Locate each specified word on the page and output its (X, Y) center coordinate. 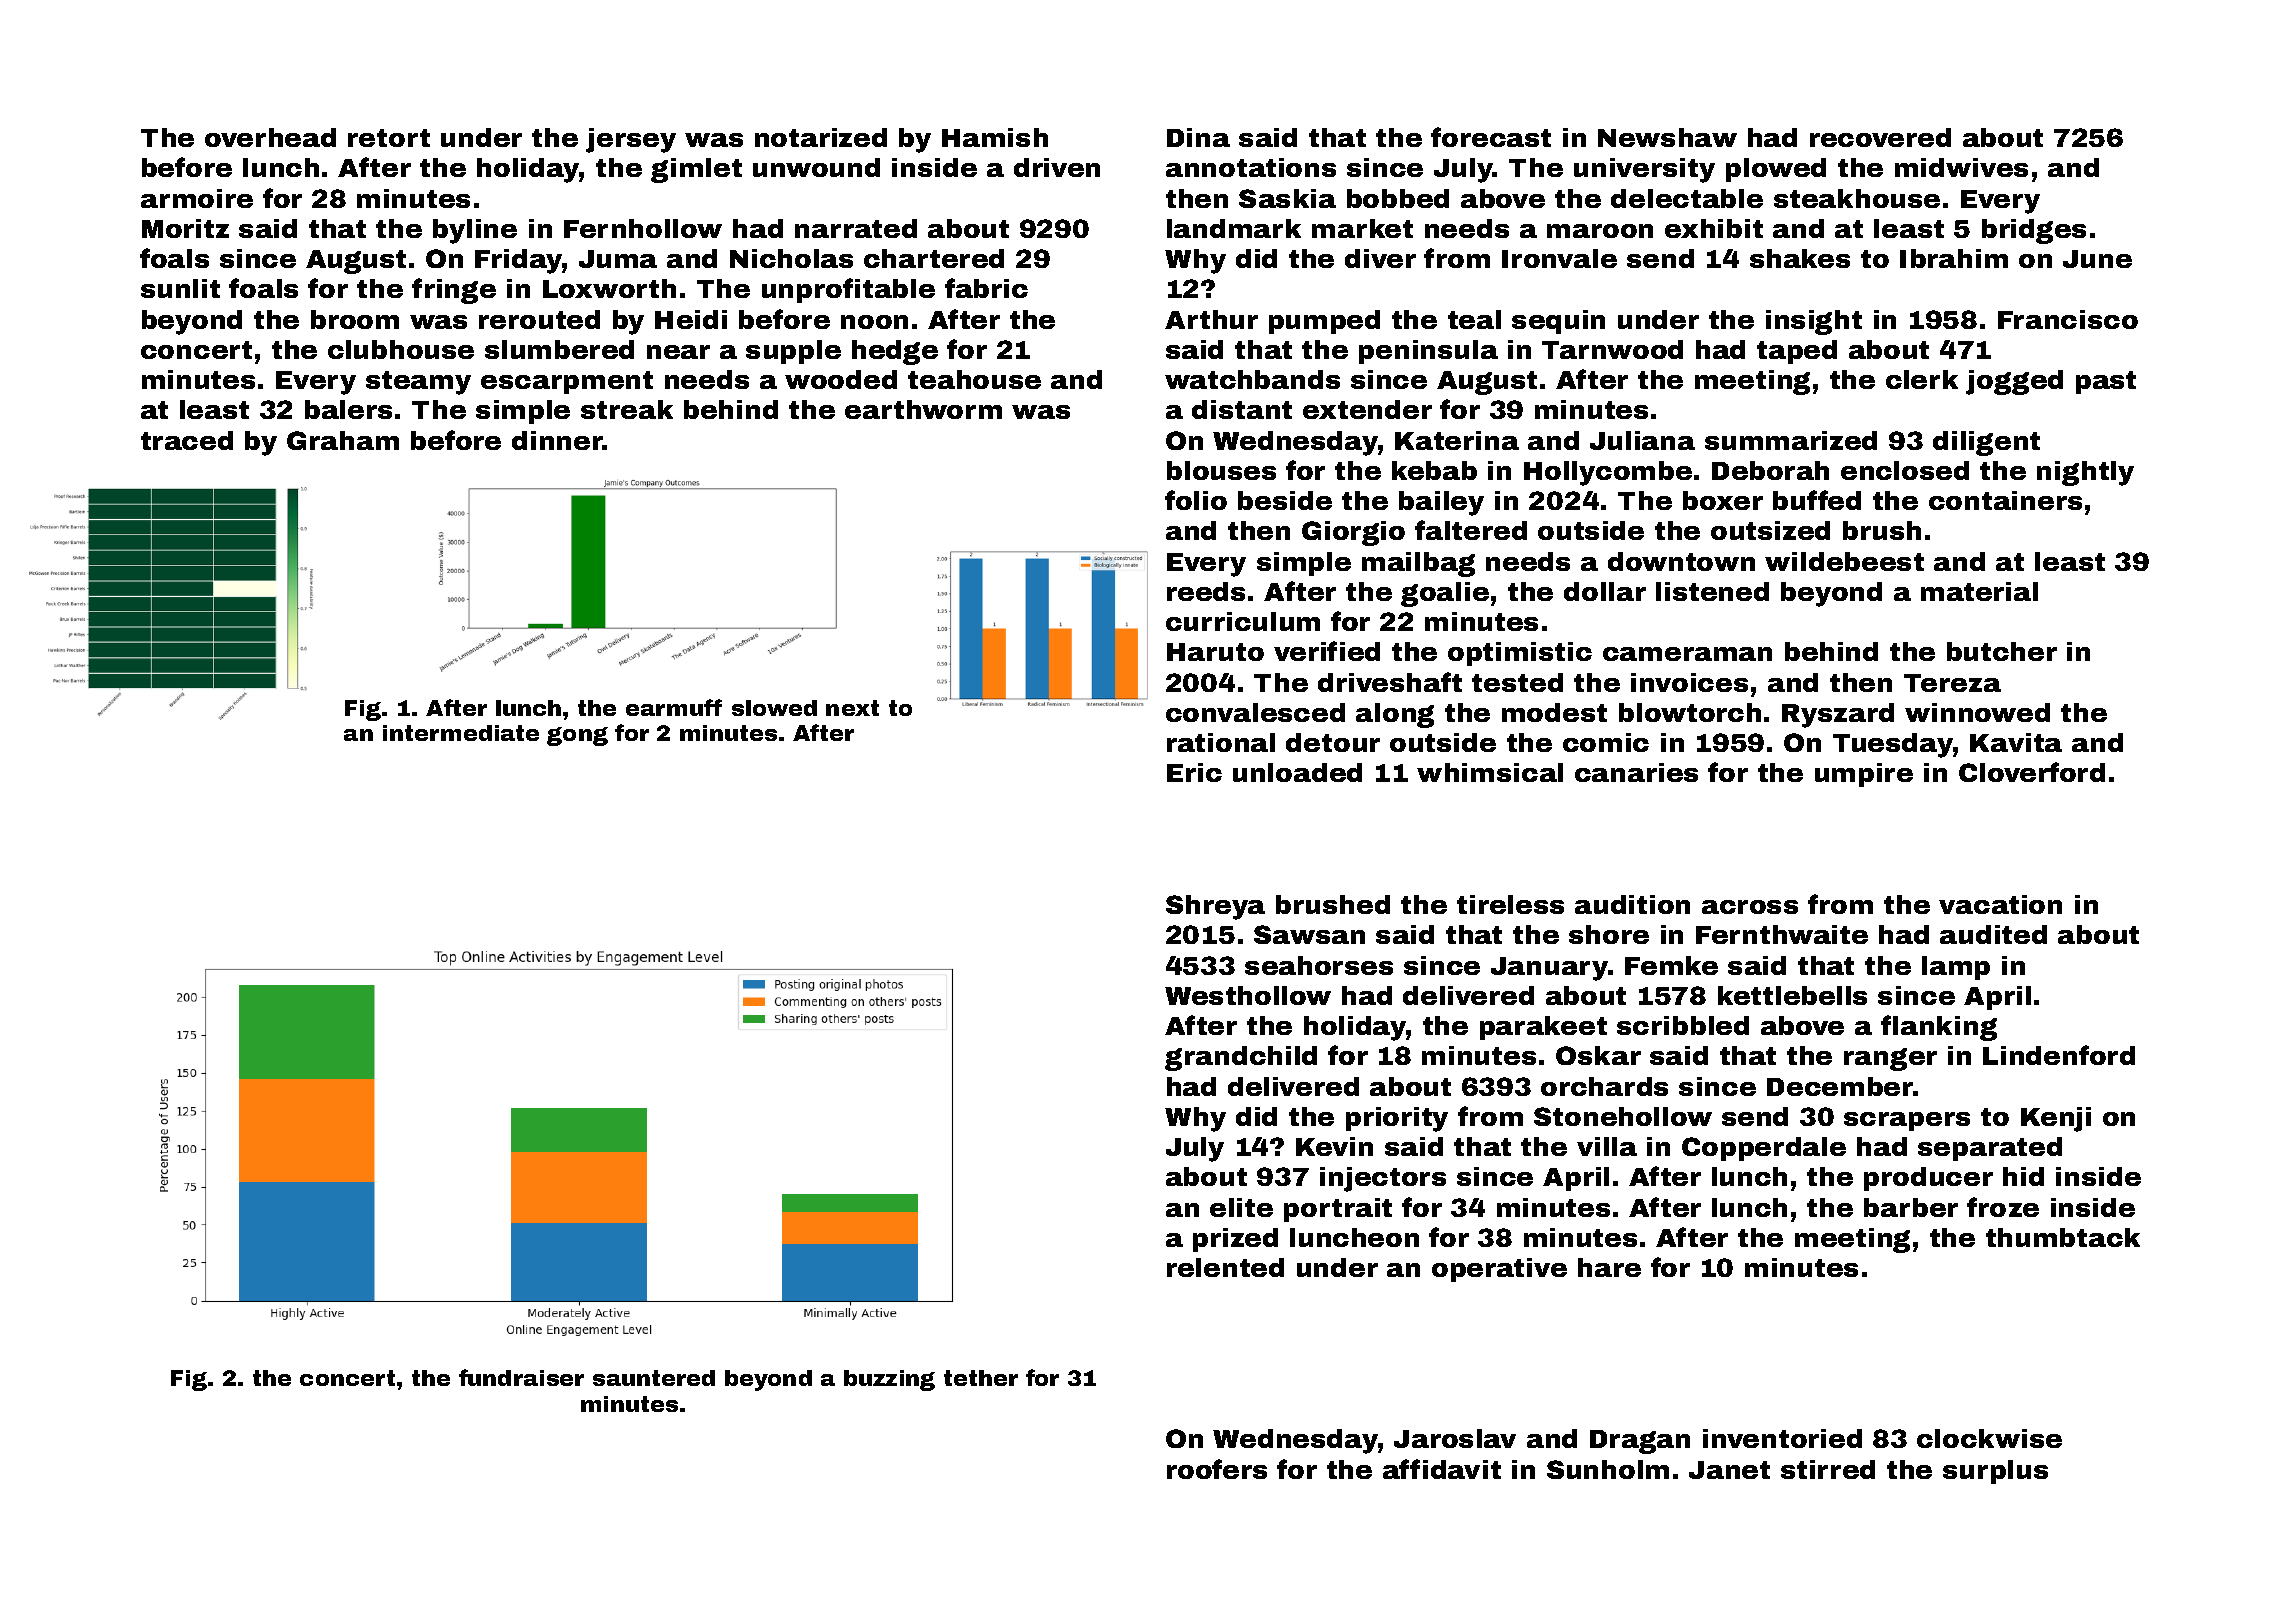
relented (1225, 1267)
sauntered (654, 1378)
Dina (1198, 137)
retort (389, 138)
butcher (2002, 651)
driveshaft (1390, 682)
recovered (1880, 137)
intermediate (461, 733)
